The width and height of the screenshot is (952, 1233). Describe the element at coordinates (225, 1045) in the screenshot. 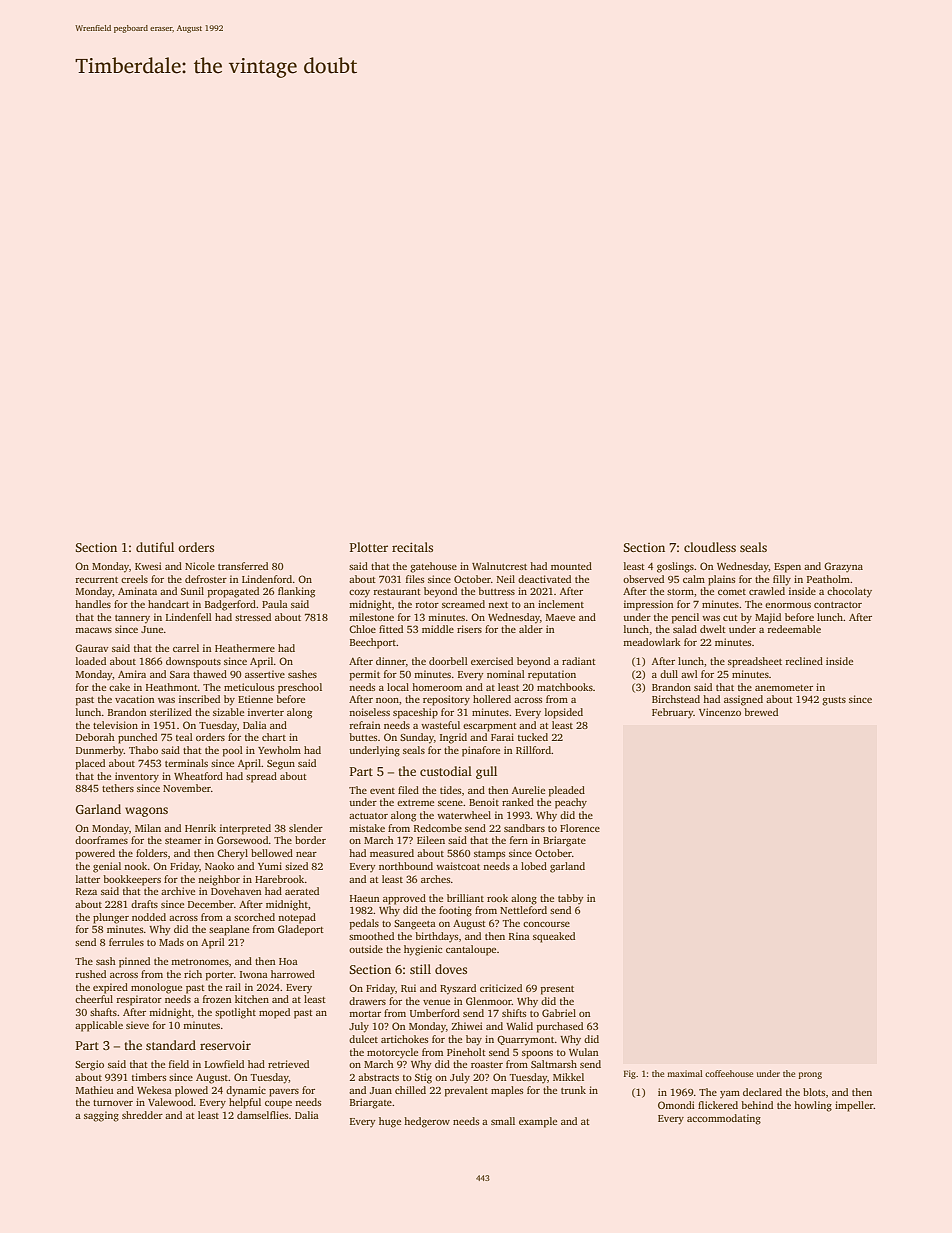

I see `reservoir` at that location.
